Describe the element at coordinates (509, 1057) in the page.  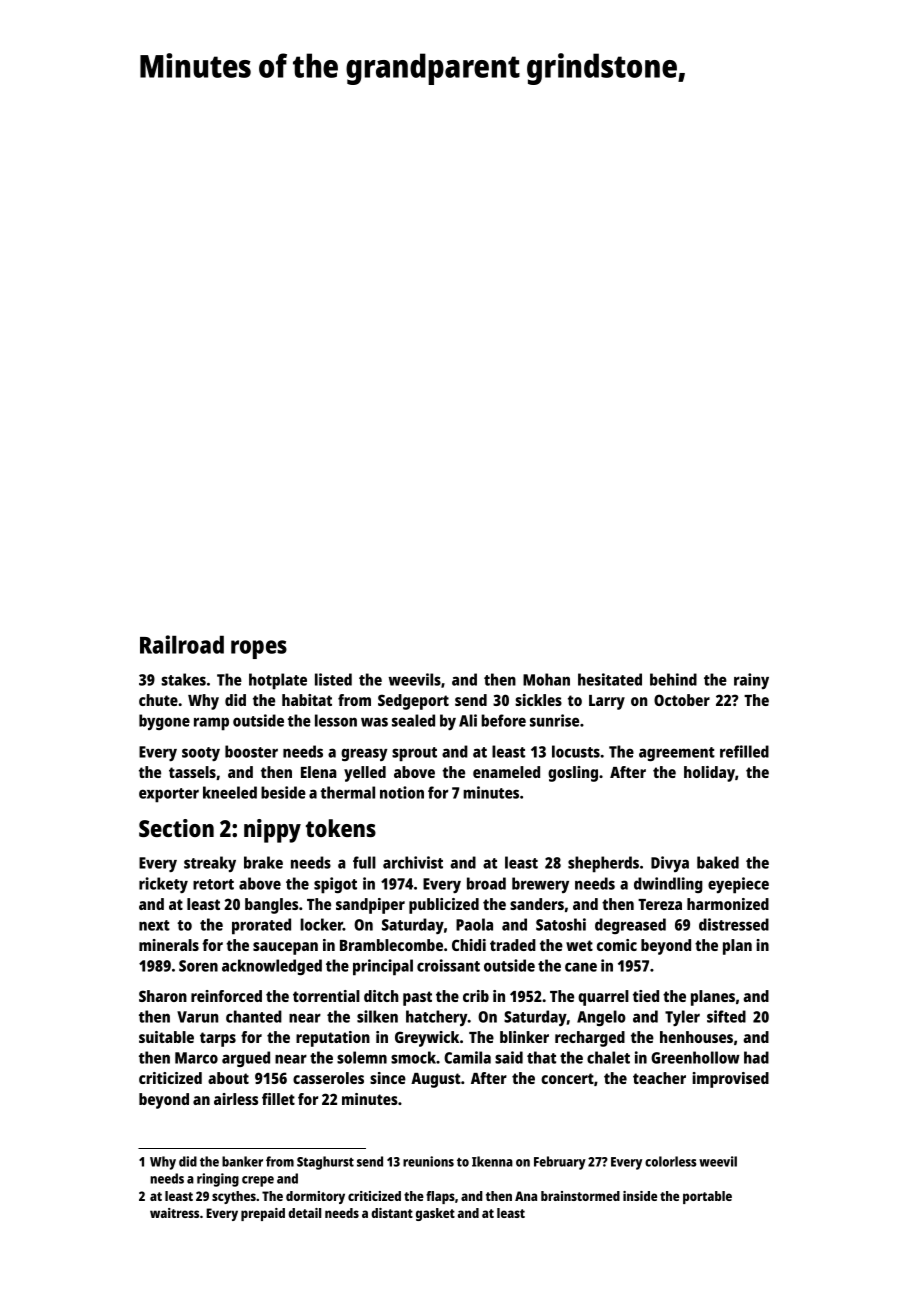
I see `said` at that location.
